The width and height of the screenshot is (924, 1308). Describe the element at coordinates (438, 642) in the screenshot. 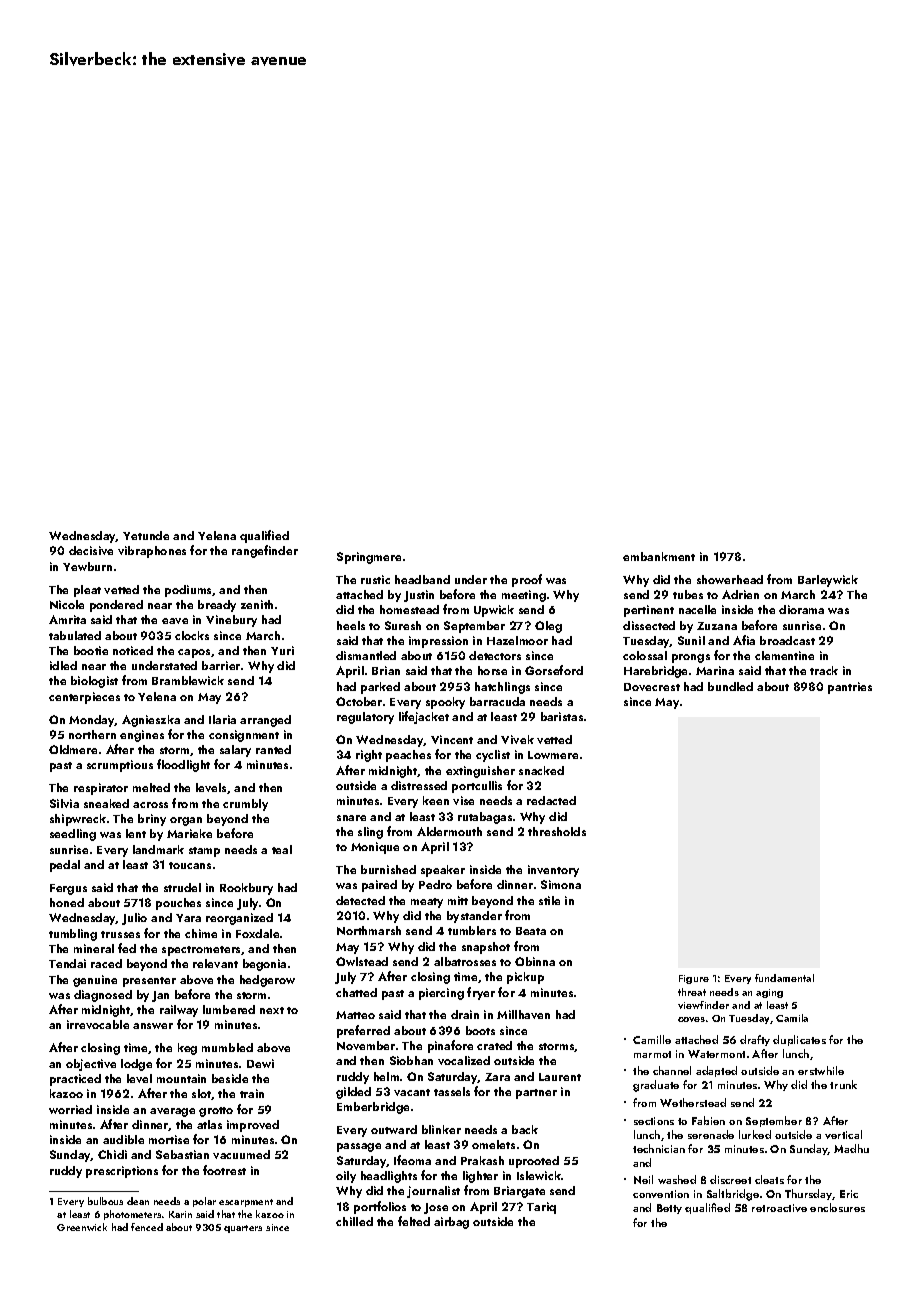

I see `impression` at that location.
